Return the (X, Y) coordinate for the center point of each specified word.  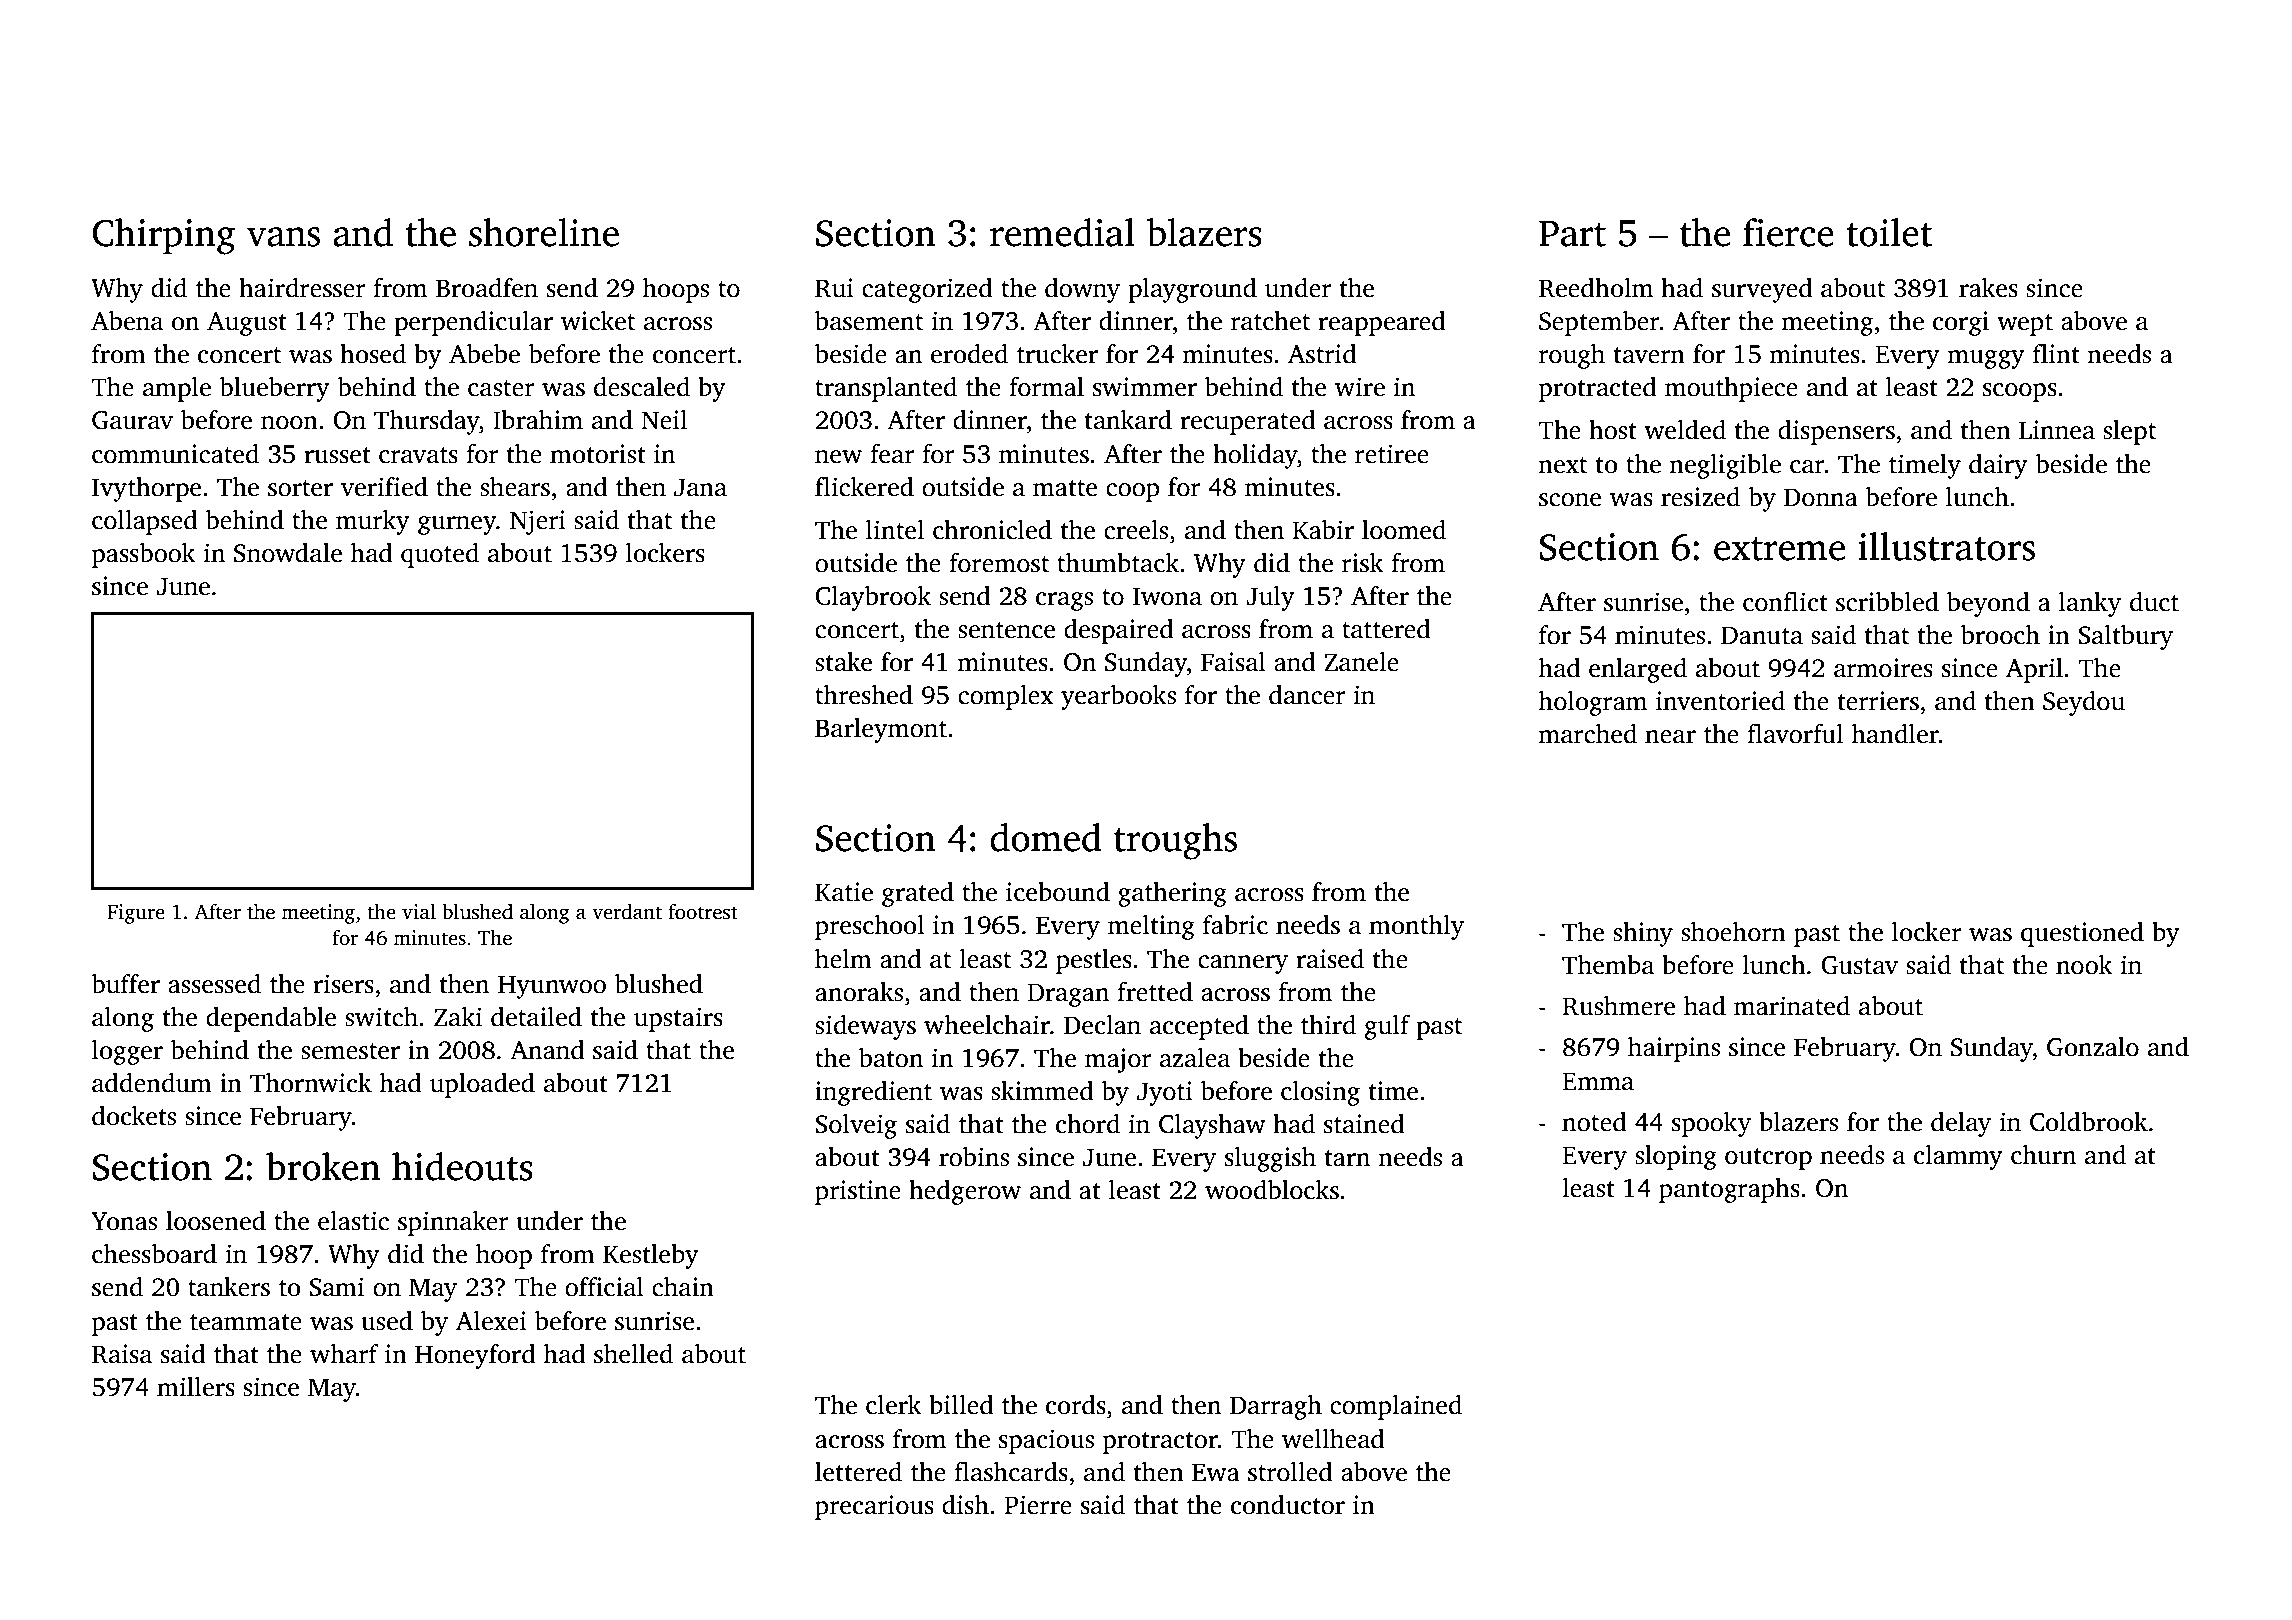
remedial (1062, 232)
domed (1046, 837)
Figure (136, 914)
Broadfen (487, 288)
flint (2056, 354)
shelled (633, 1354)
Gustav (1859, 965)
